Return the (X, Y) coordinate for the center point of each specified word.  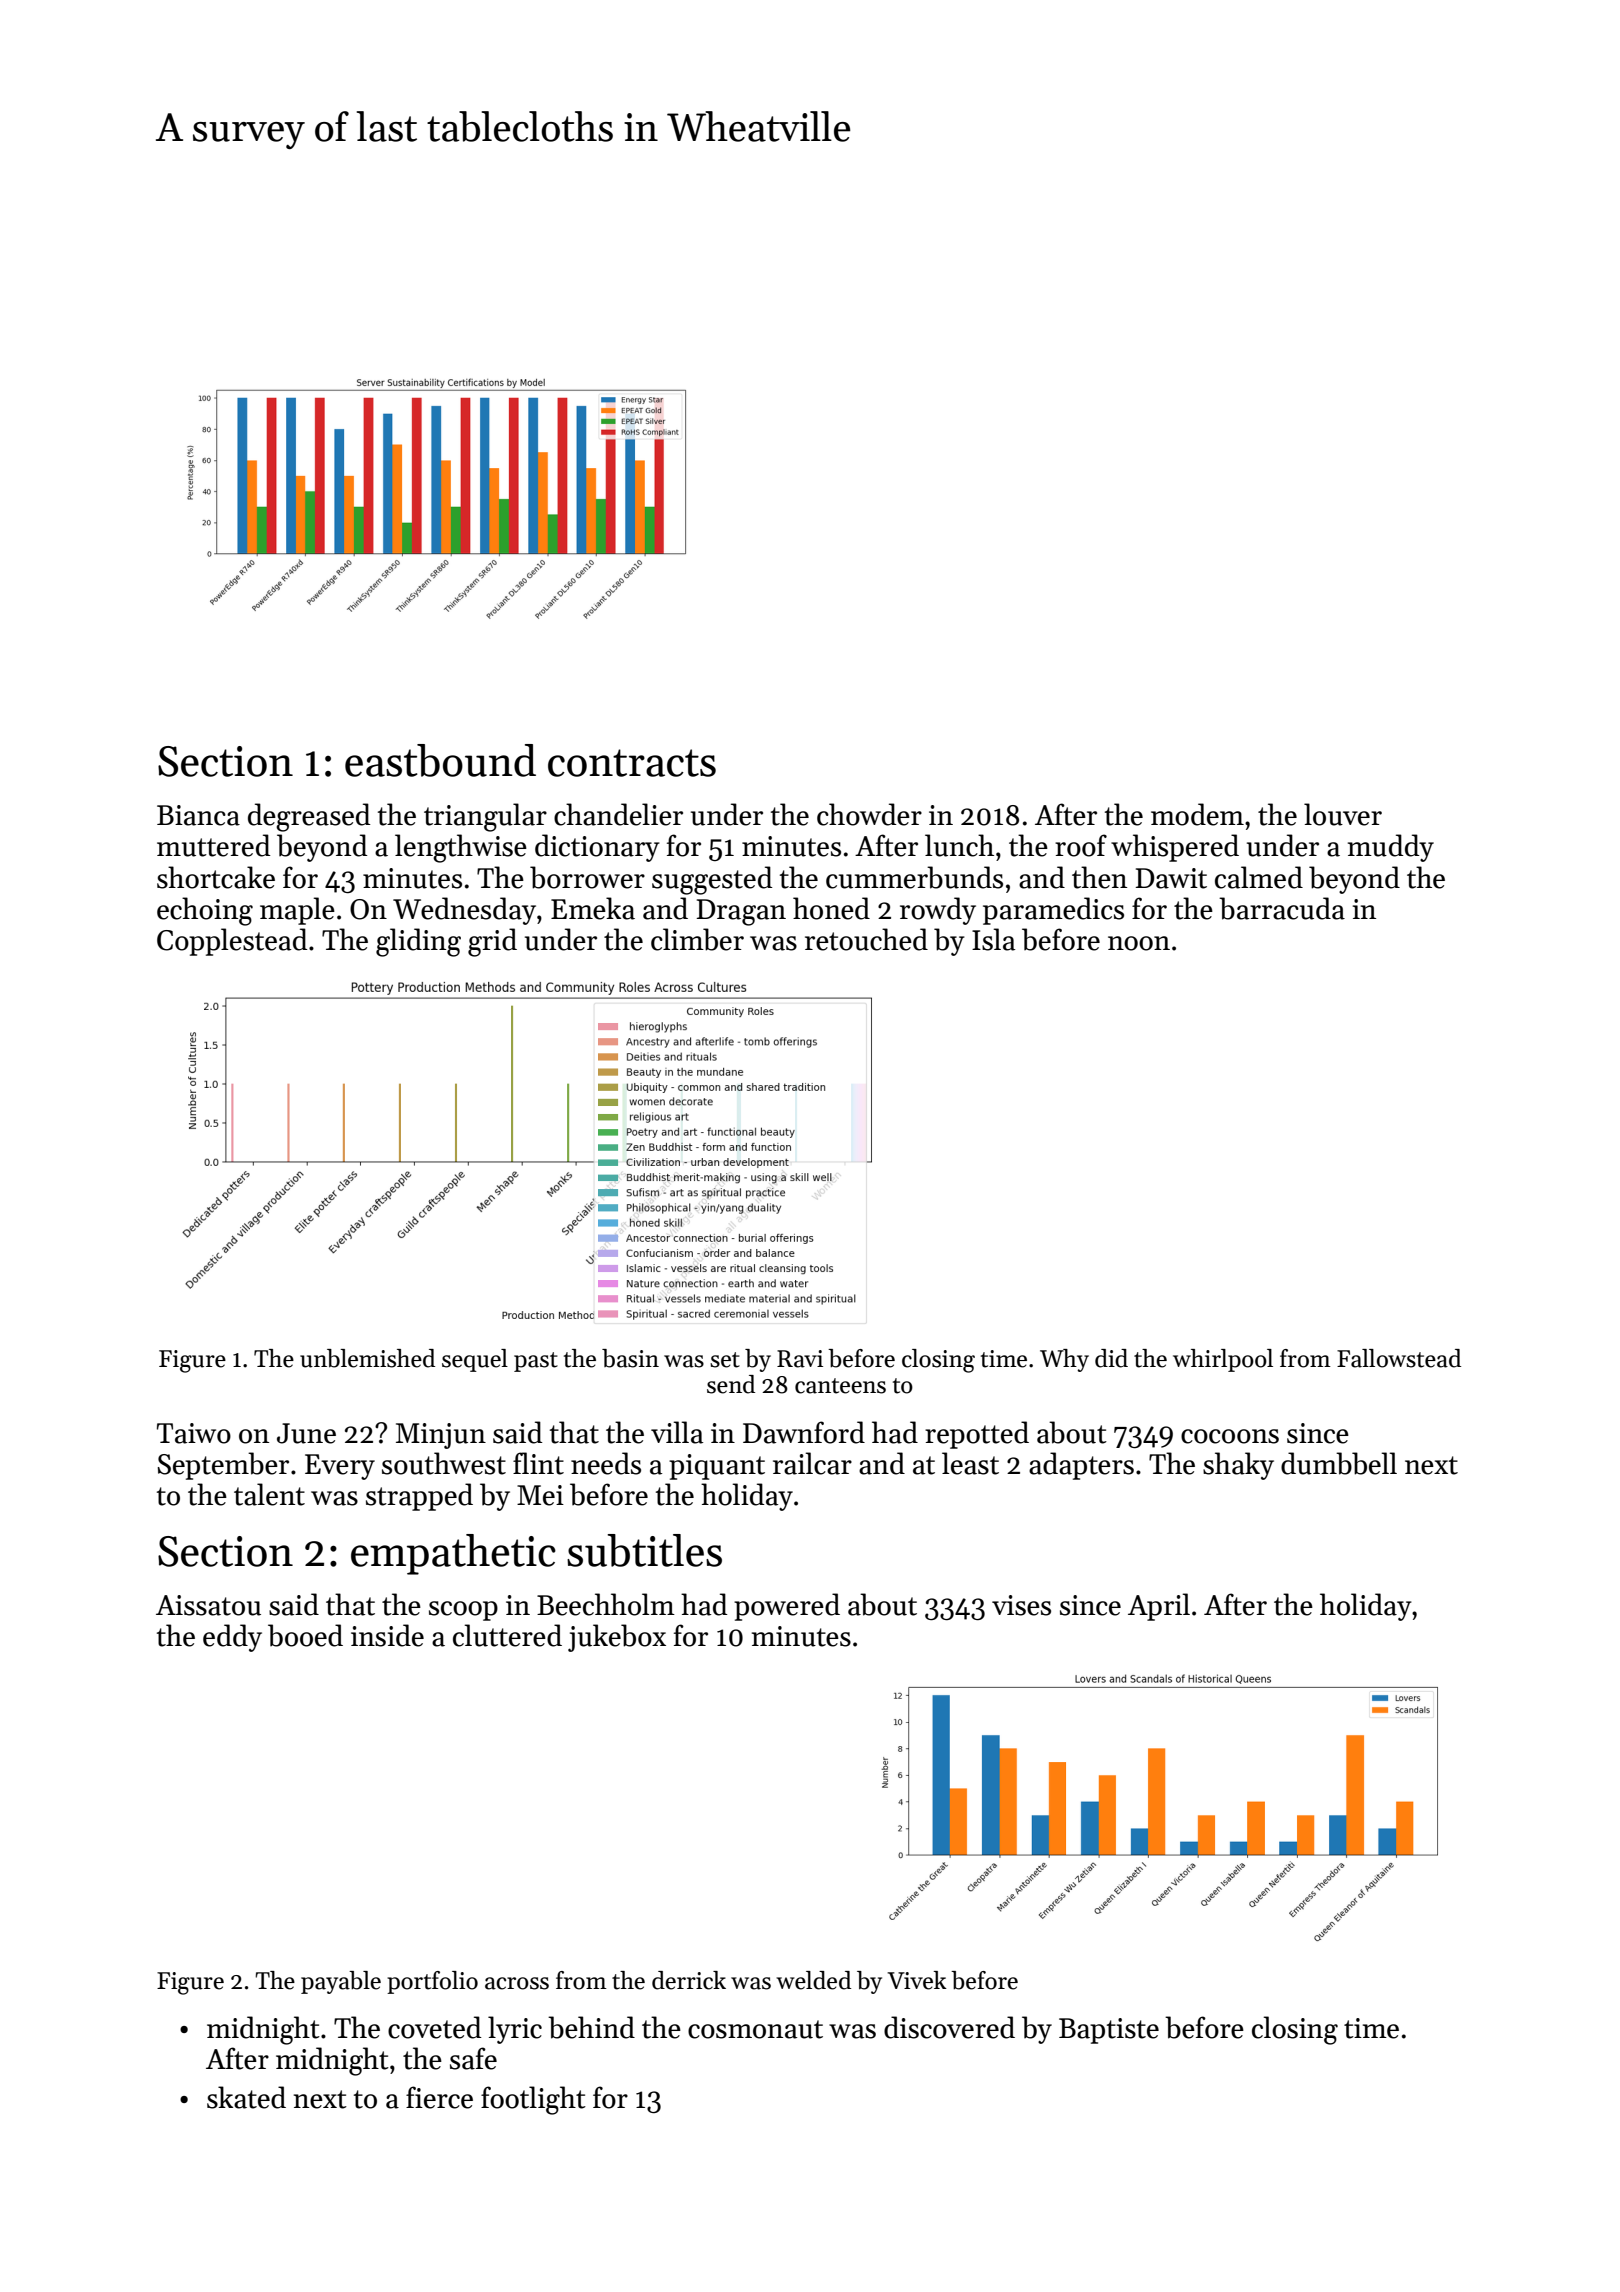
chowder (869, 814)
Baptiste (1109, 2031)
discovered (949, 2027)
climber (697, 939)
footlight (533, 2100)
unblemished (367, 1358)
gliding (418, 942)
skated (246, 2097)
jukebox (617, 1638)
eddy (232, 1638)
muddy (1391, 848)
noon (1139, 943)
